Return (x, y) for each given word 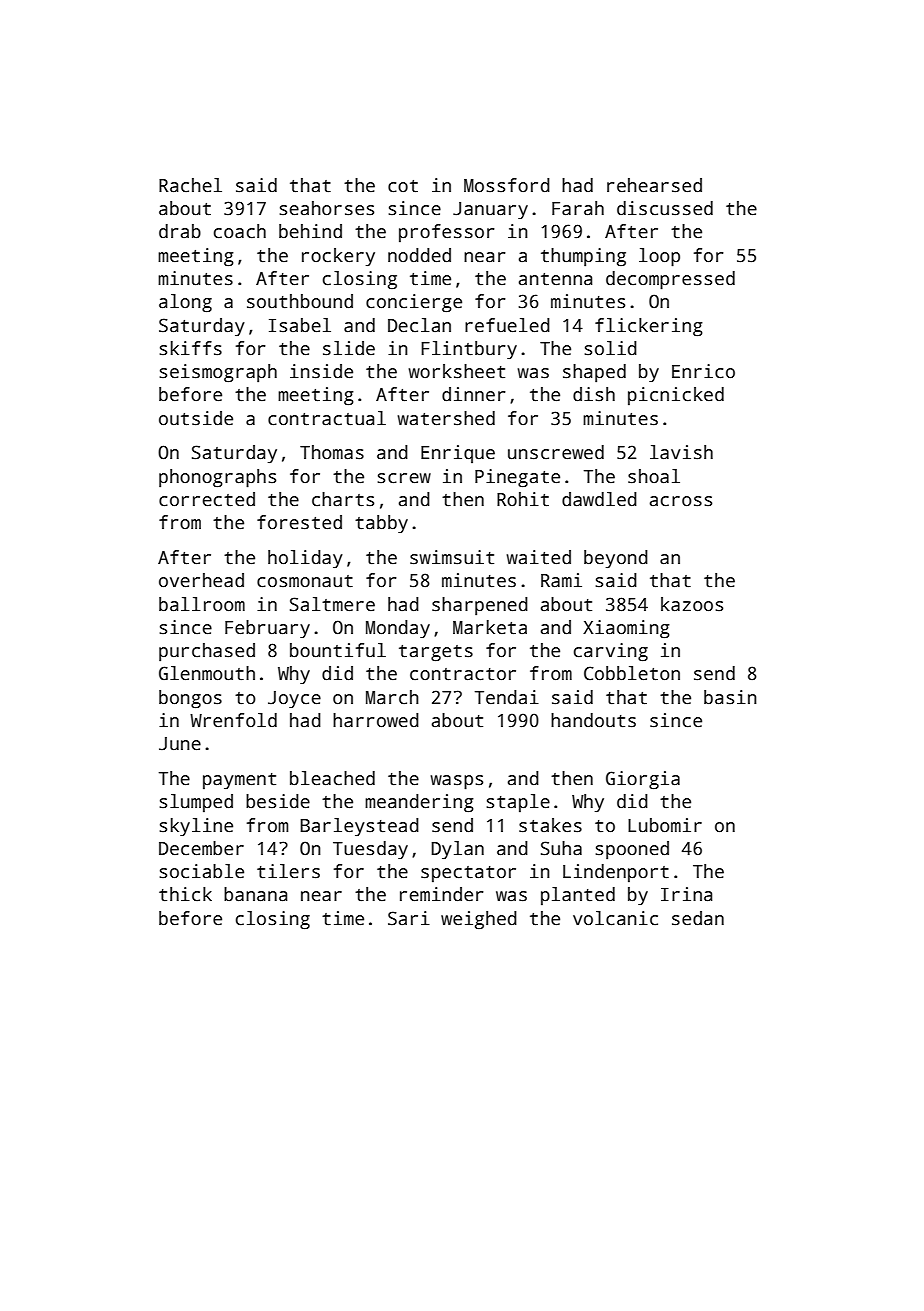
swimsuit (452, 557)
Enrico (703, 371)
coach (240, 231)
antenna (555, 279)
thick (185, 894)
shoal (654, 476)
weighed (479, 920)
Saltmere (332, 604)
